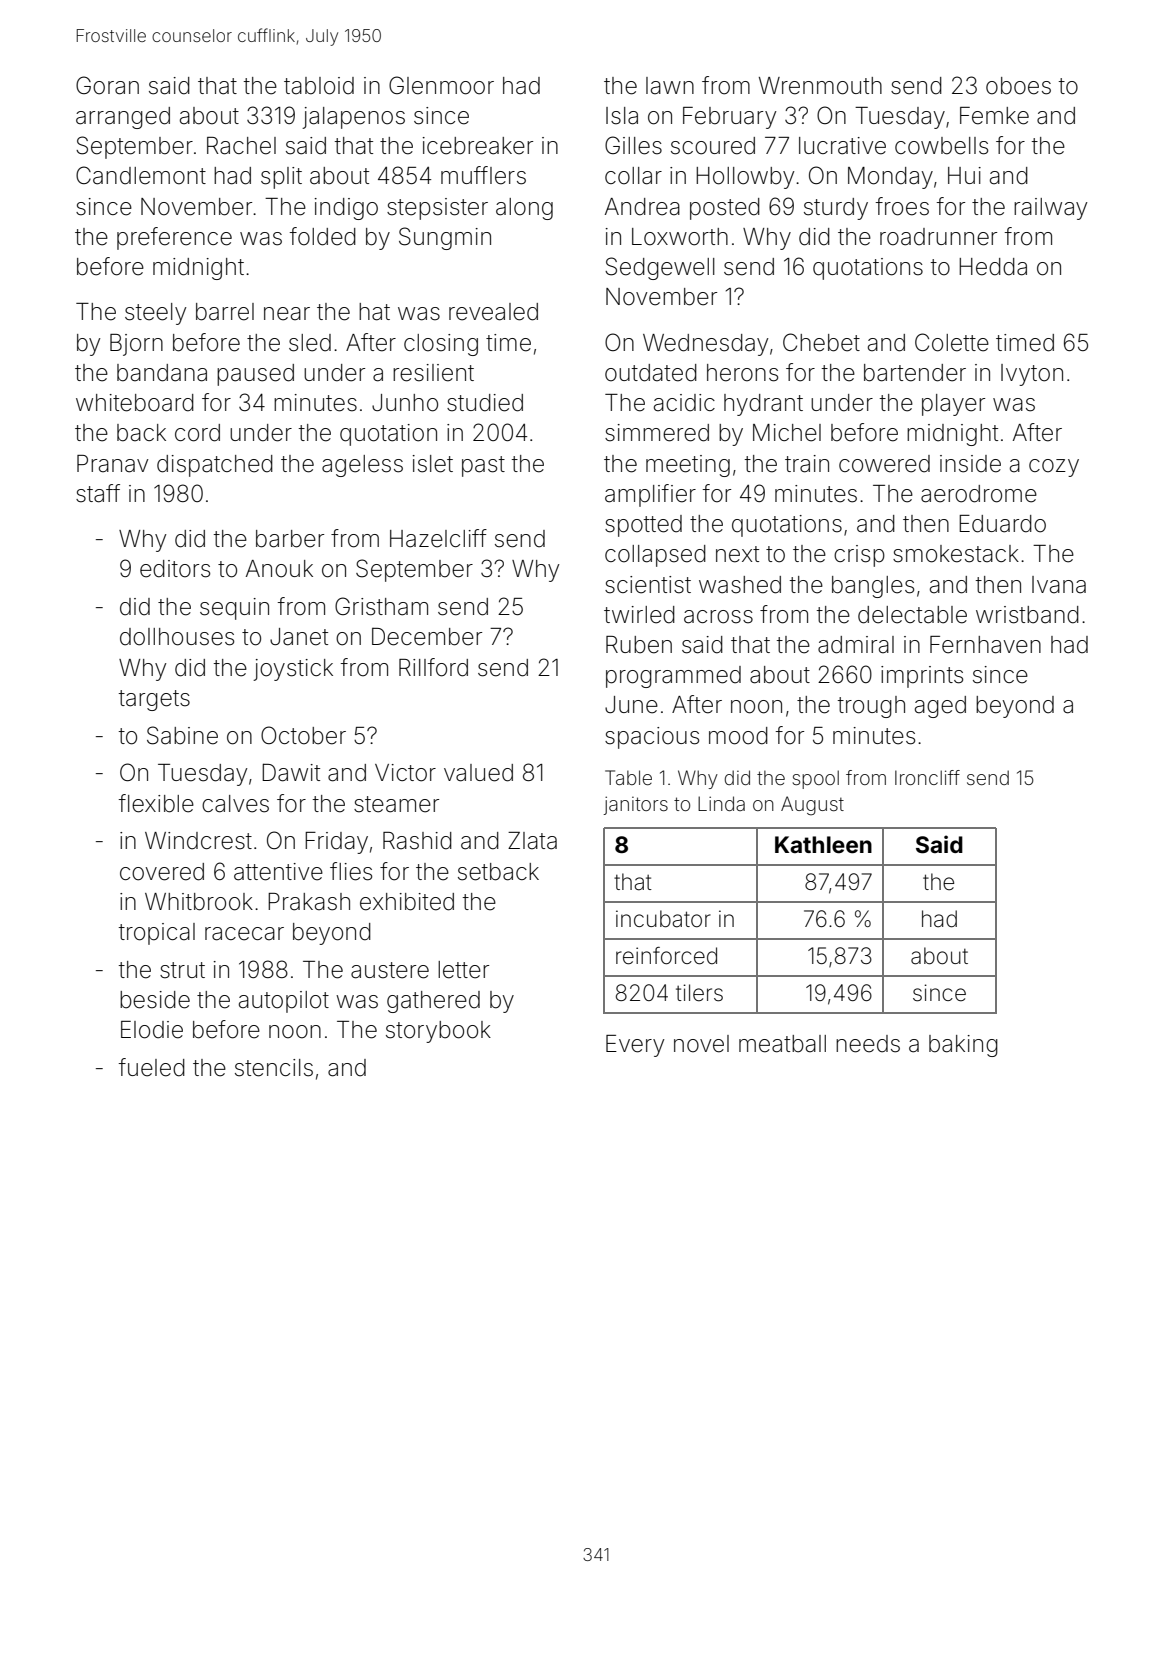 This screenshot has width=1165, height=1654. Describe the element at coordinates (631, 705) in the screenshot. I see `June` at that location.
